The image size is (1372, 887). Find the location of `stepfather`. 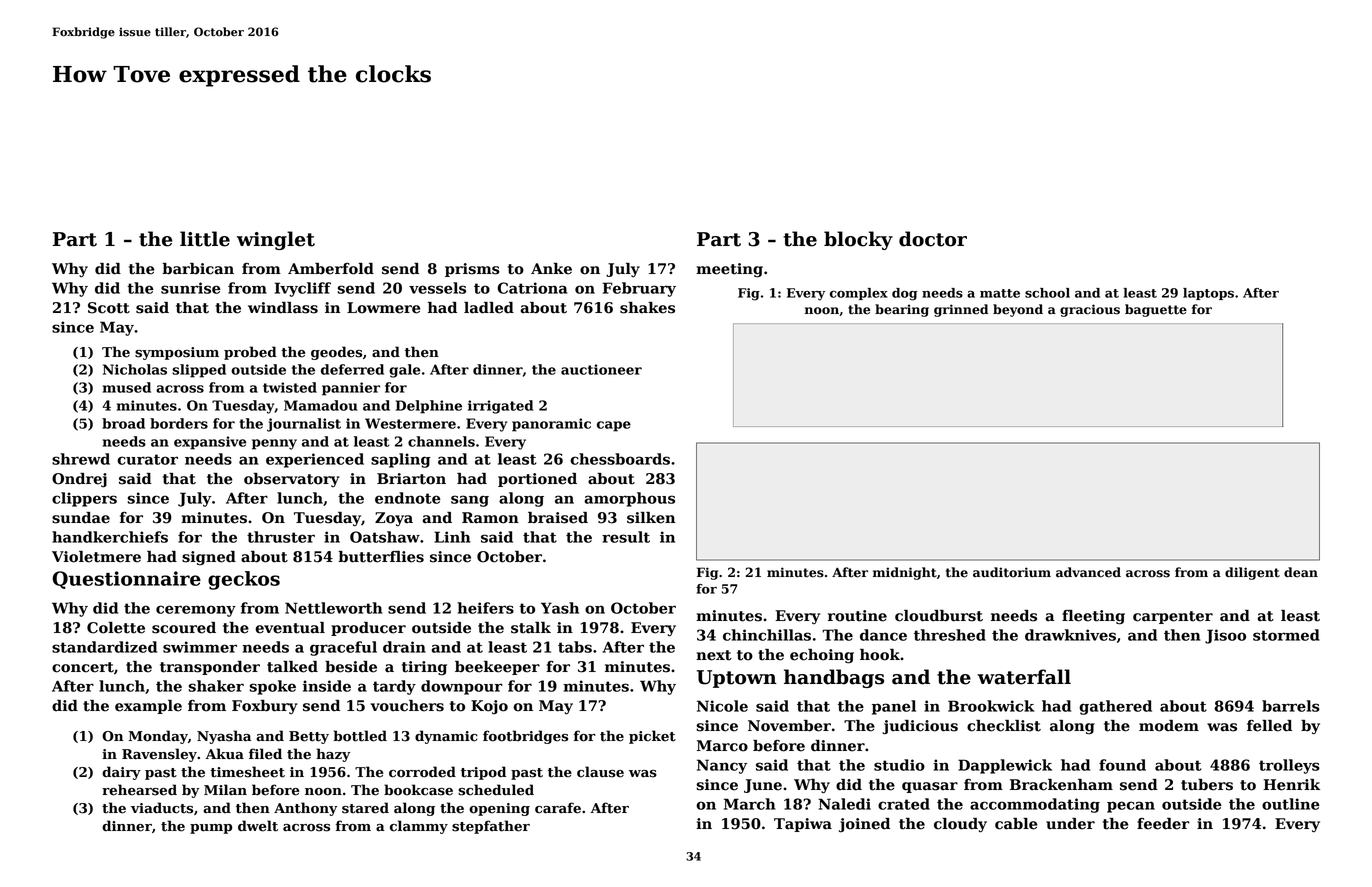

stepfather is located at coordinates (491, 827).
